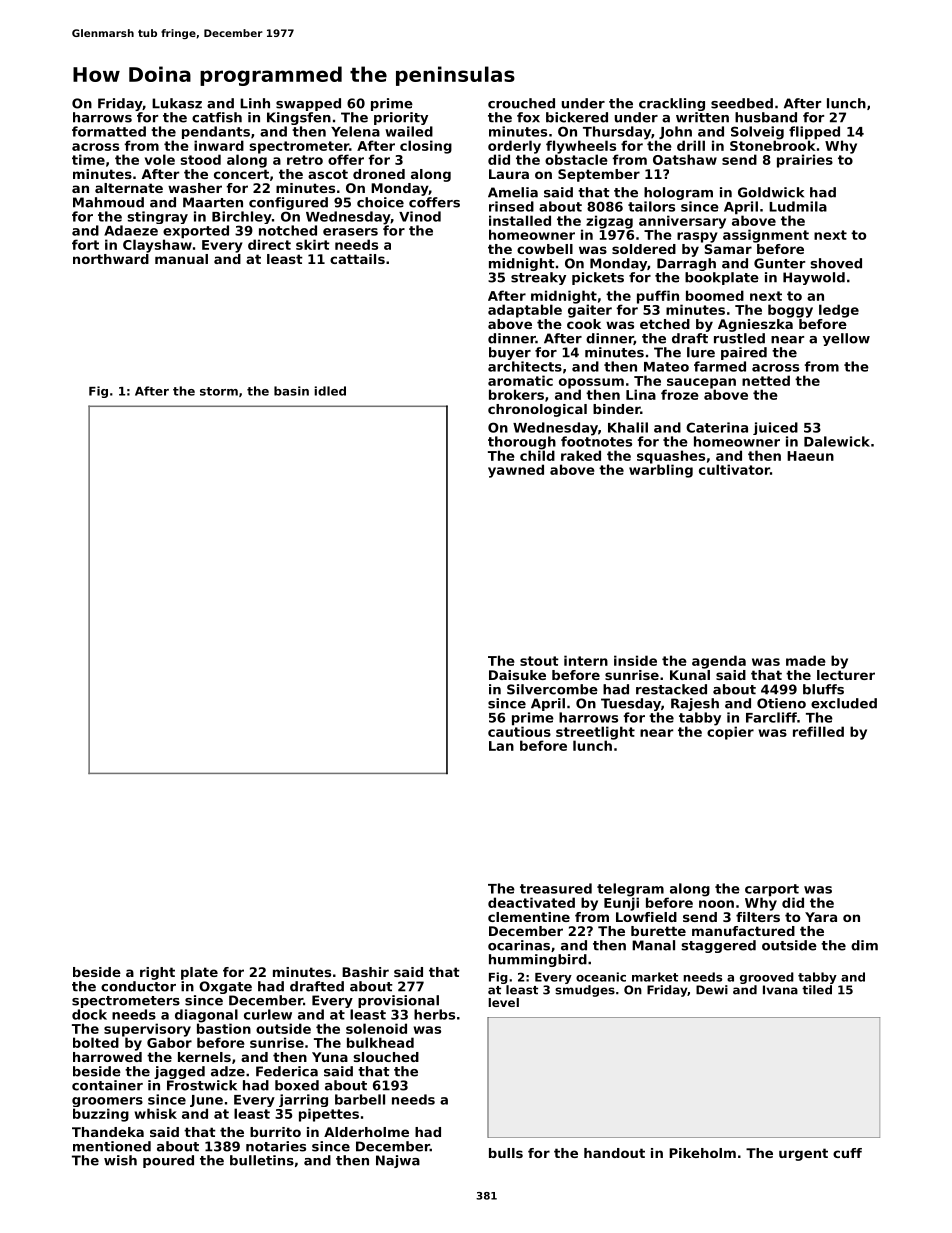  Describe the element at coordinates (513, 192) in the page. I see `Amelia` at that location.
